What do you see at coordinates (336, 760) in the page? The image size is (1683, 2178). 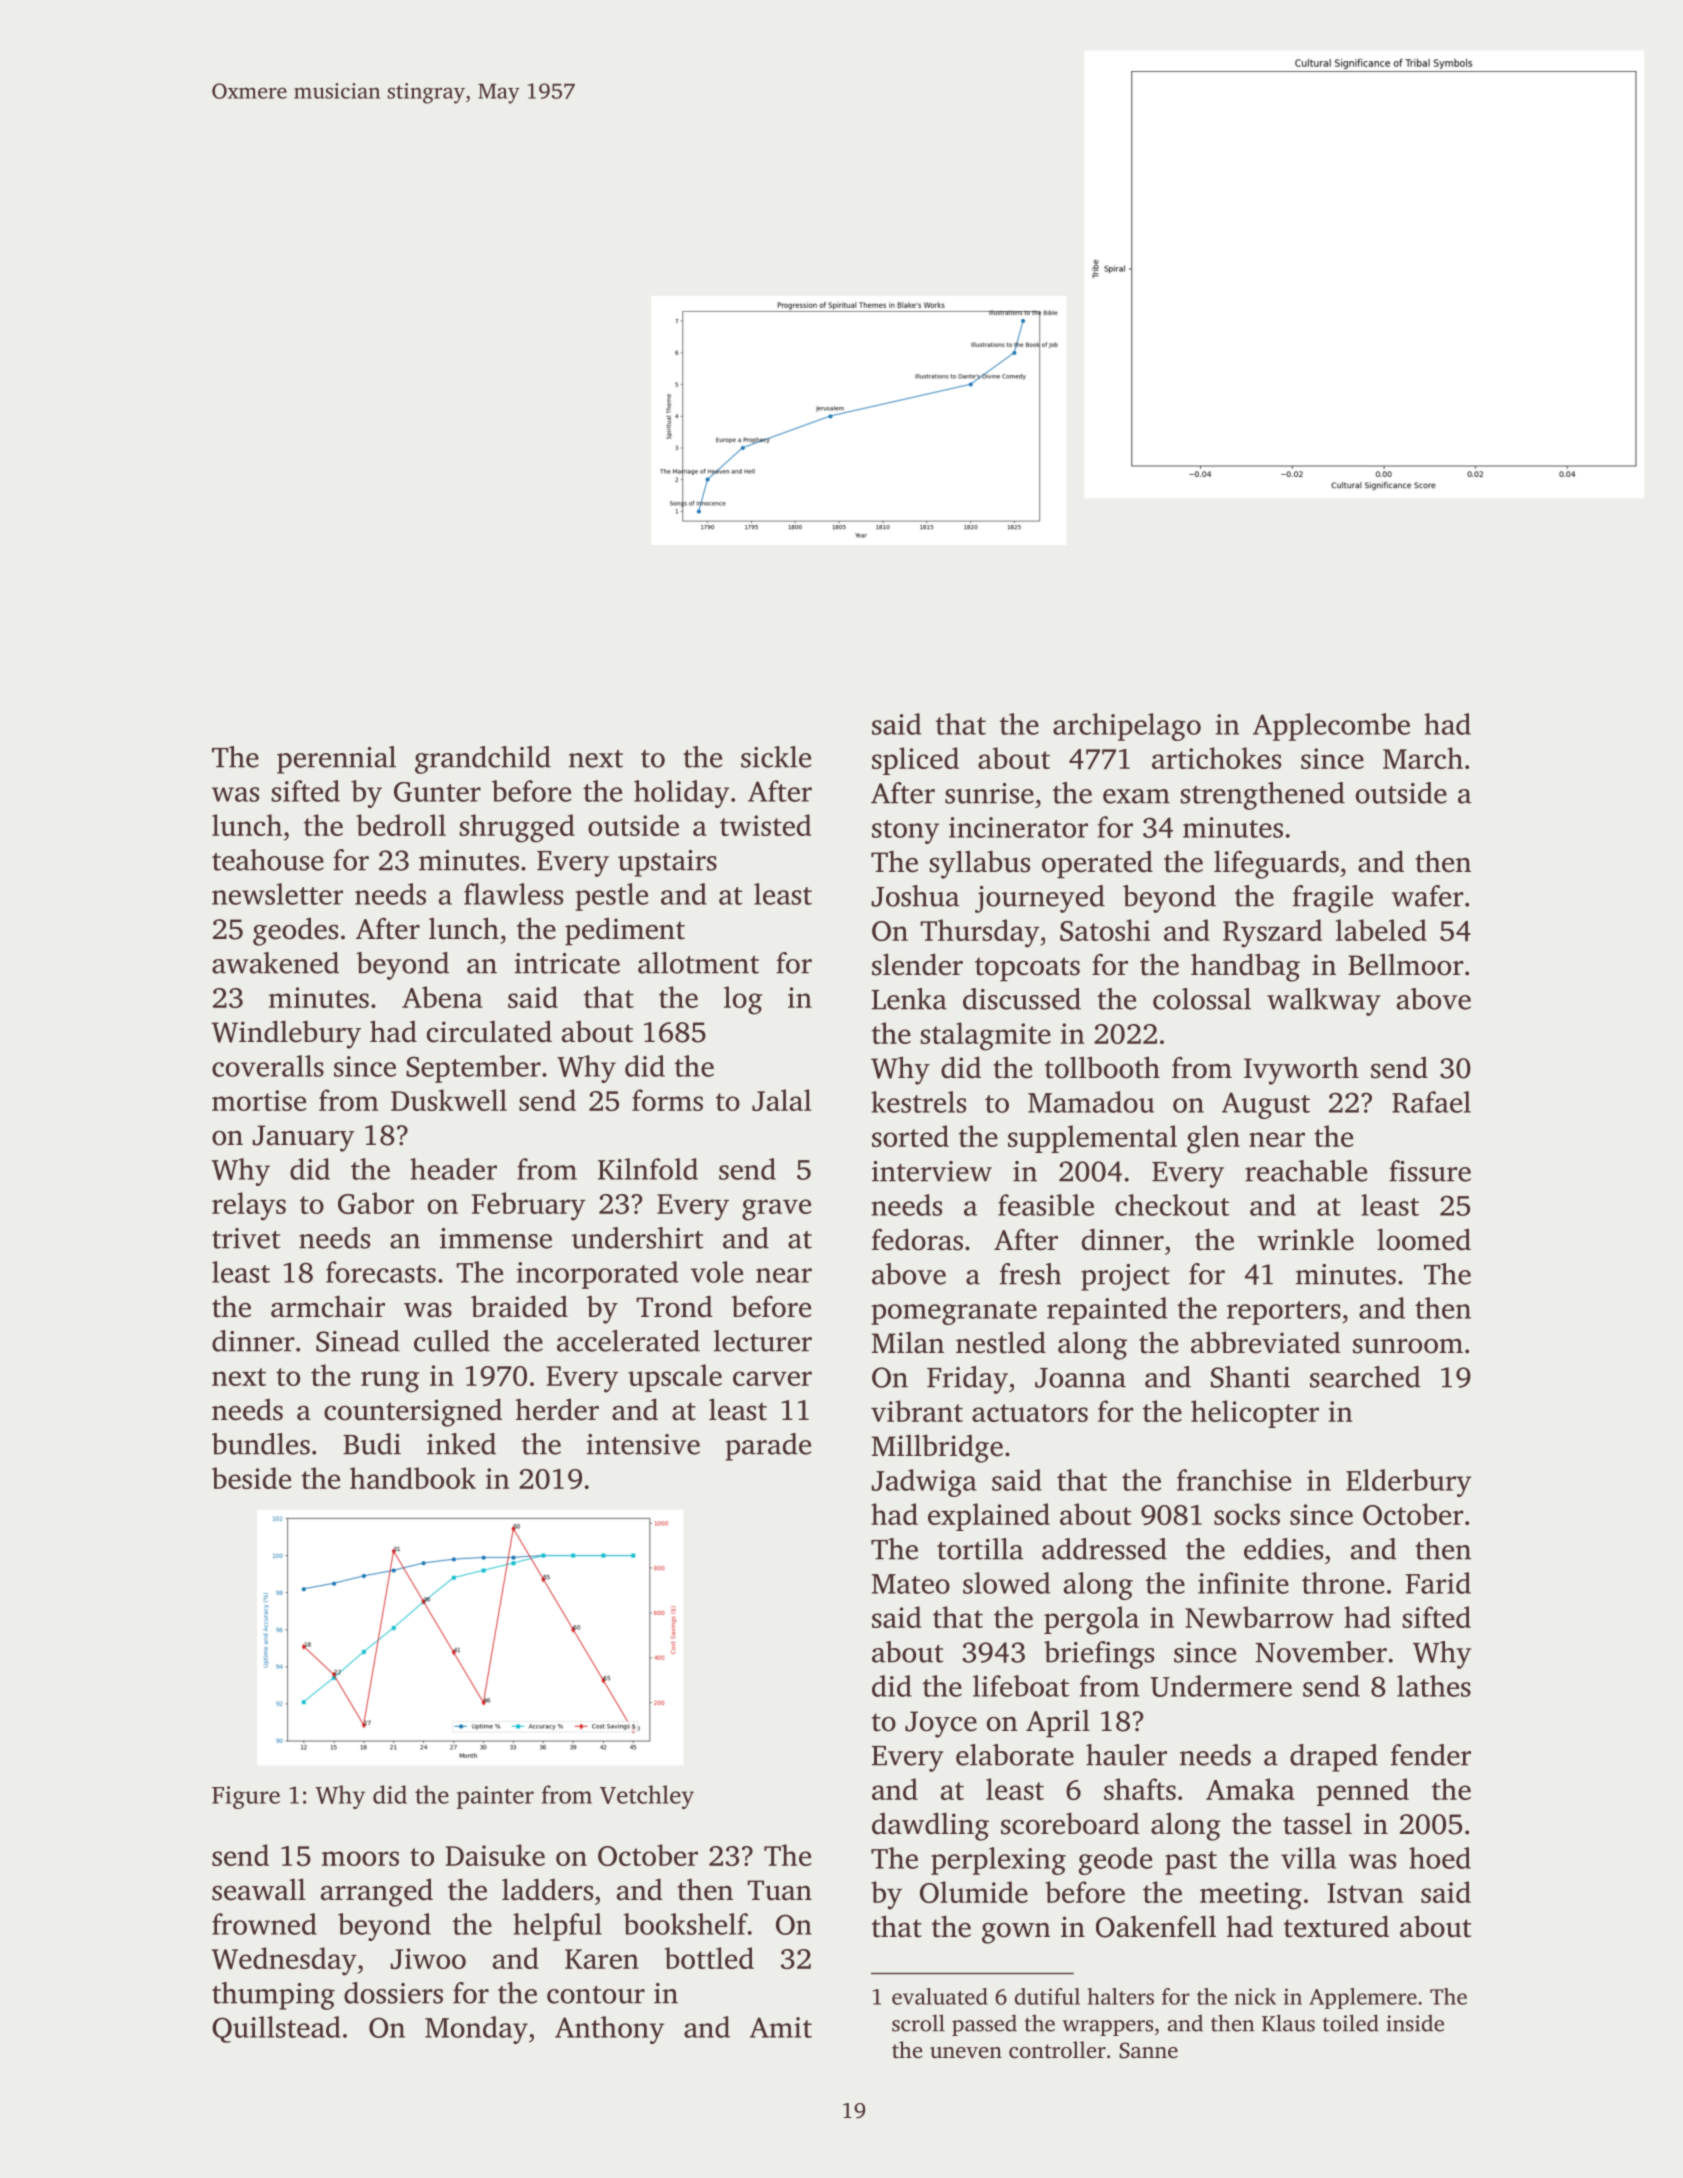 I see `perennial` at bounding box center [336, 760].
